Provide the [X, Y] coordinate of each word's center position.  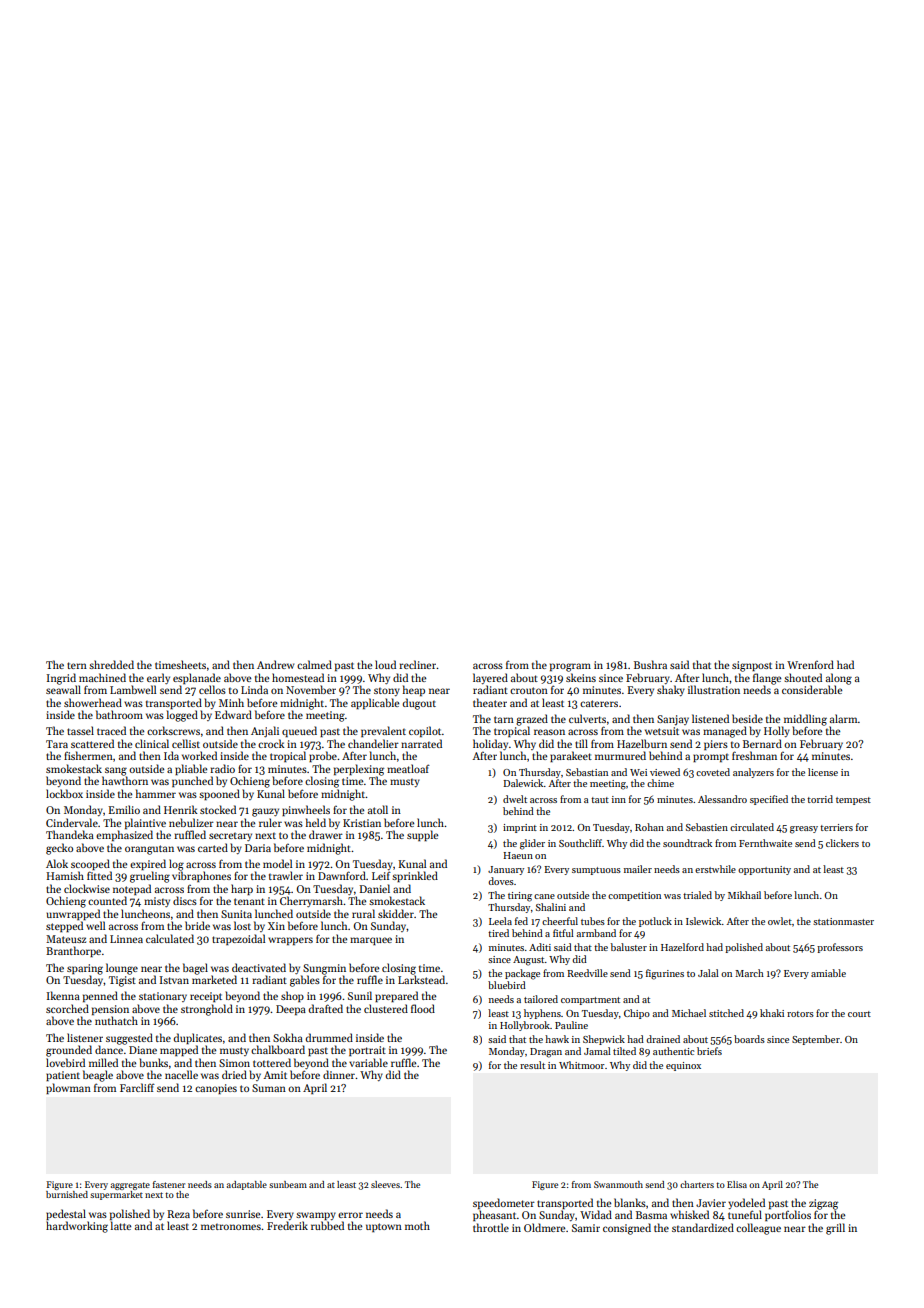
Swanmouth [618, 1184]
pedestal [66, 1214]
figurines [665, 974]
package [522, 974]
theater [490, 702]
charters [697, 1184]
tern [77, 665]
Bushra [650, 664]
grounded [69, 1051]
